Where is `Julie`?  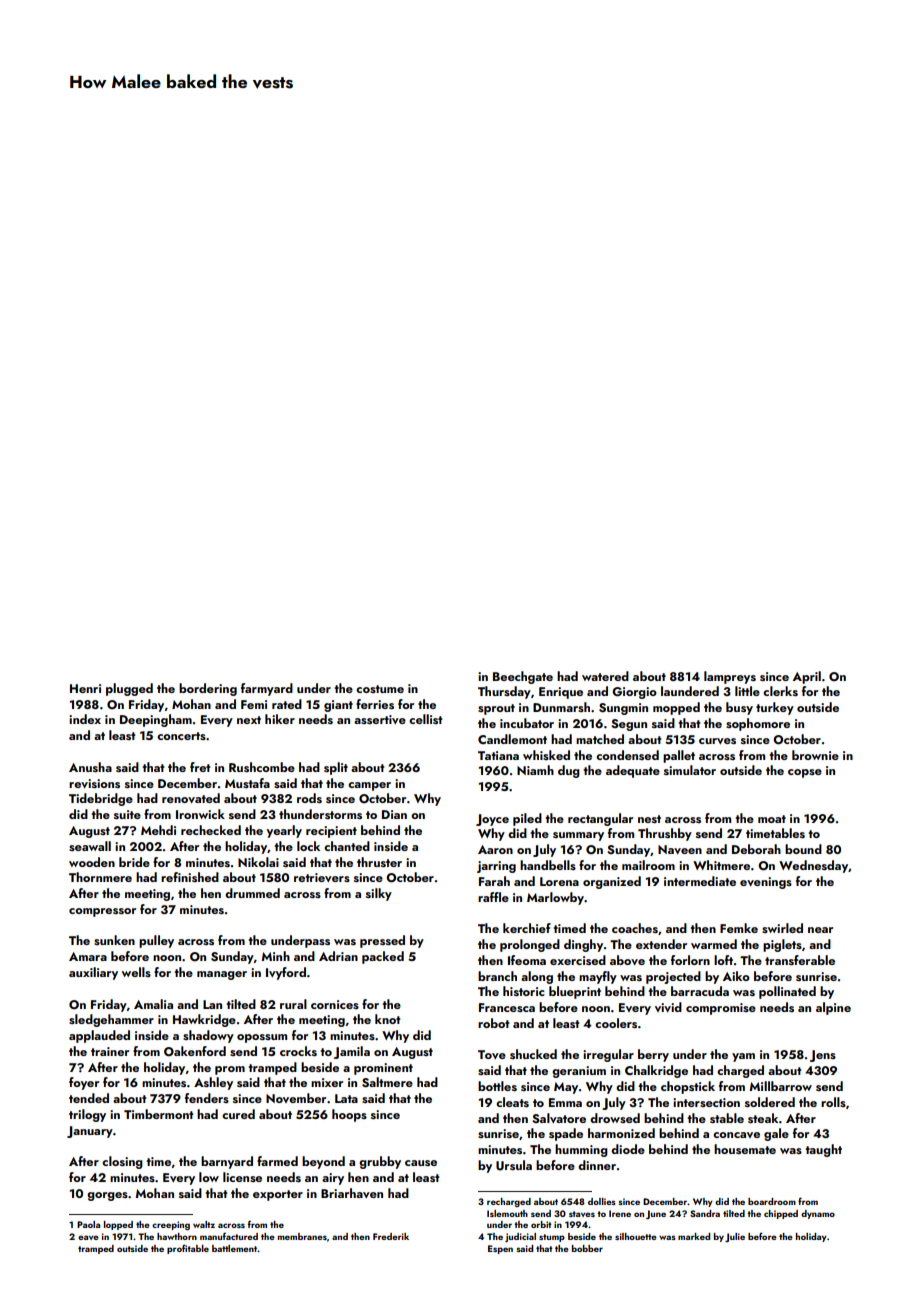 Julie is located at coordinates (735, 1237).
